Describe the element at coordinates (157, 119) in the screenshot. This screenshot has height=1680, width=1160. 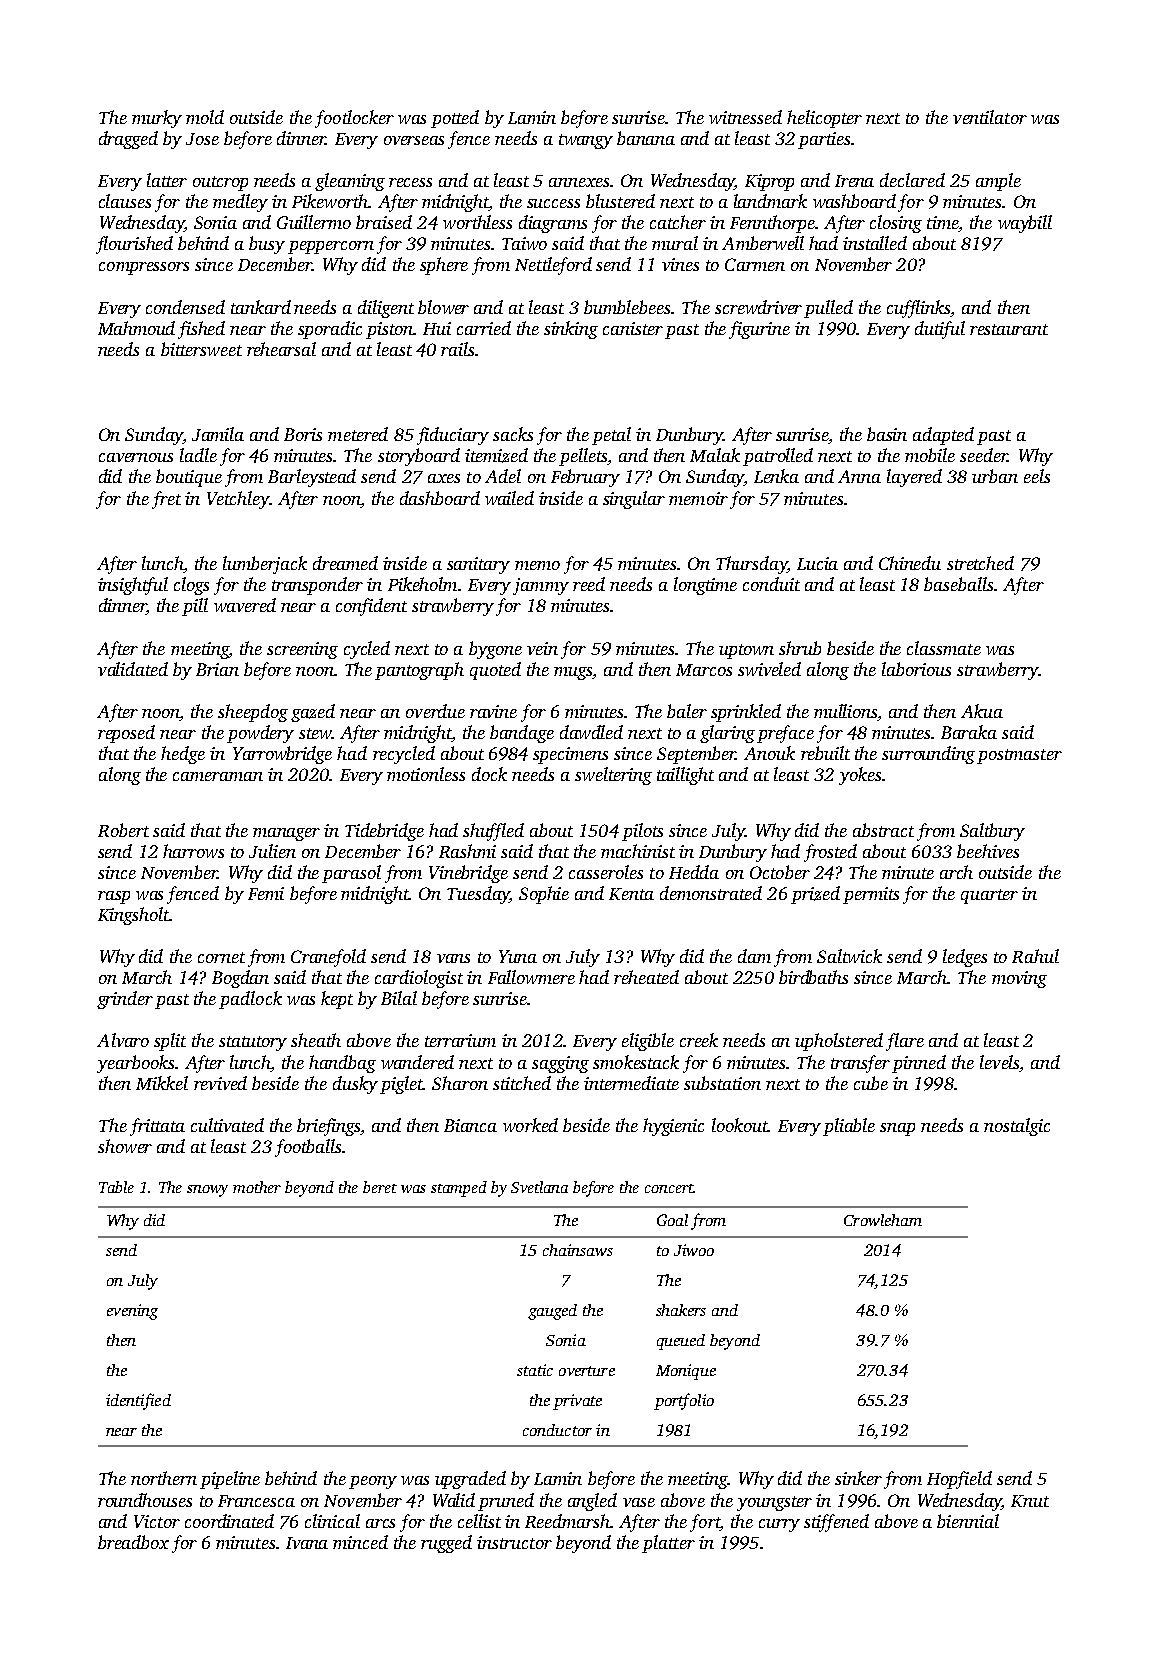
I see `murky` at that location.
